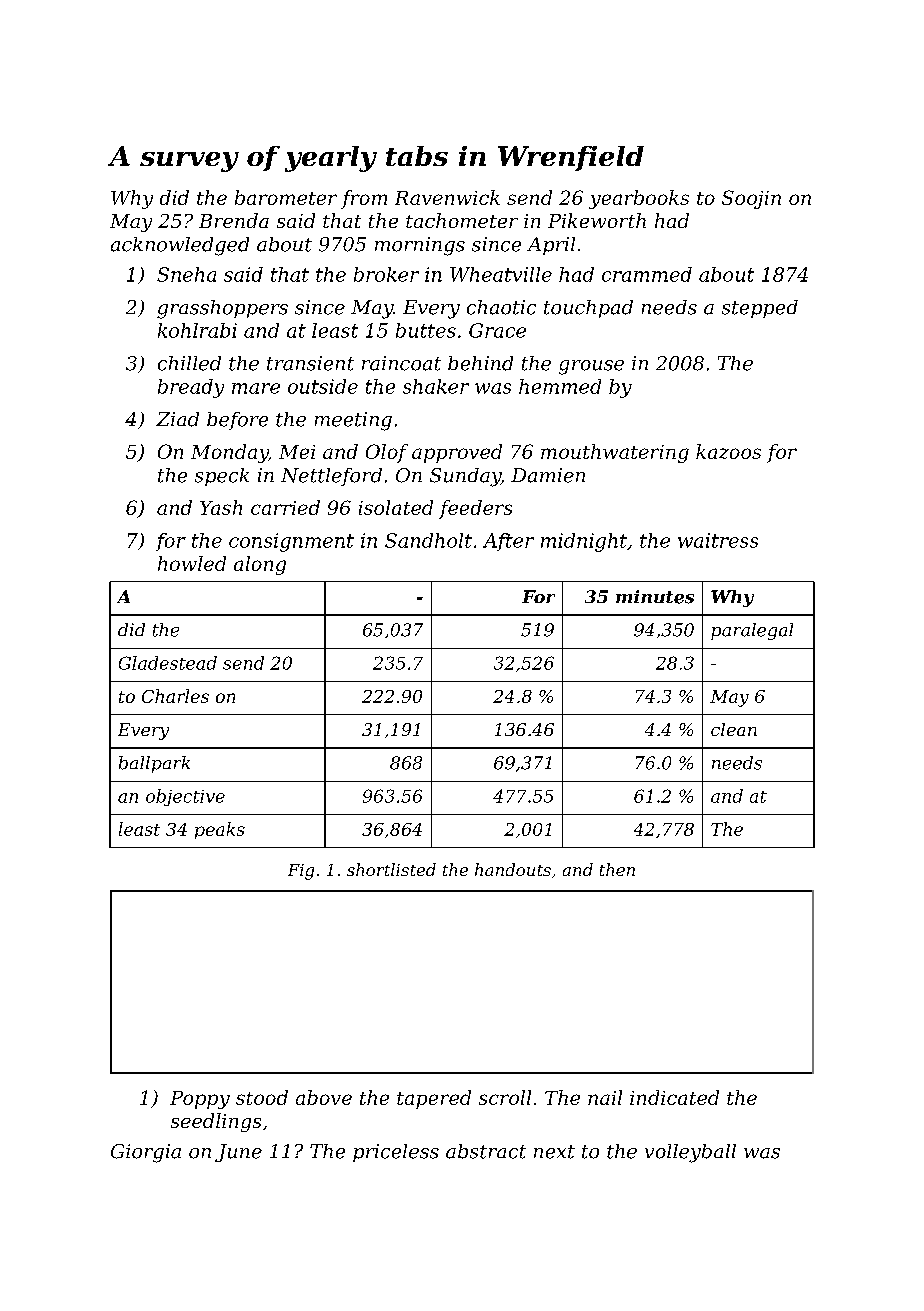 Image resolution: width=924 pixels, height=1311 pixels. What do you see at coordinates (508, 542) in the page?
I see `After` at bounding box center [508, 542].
